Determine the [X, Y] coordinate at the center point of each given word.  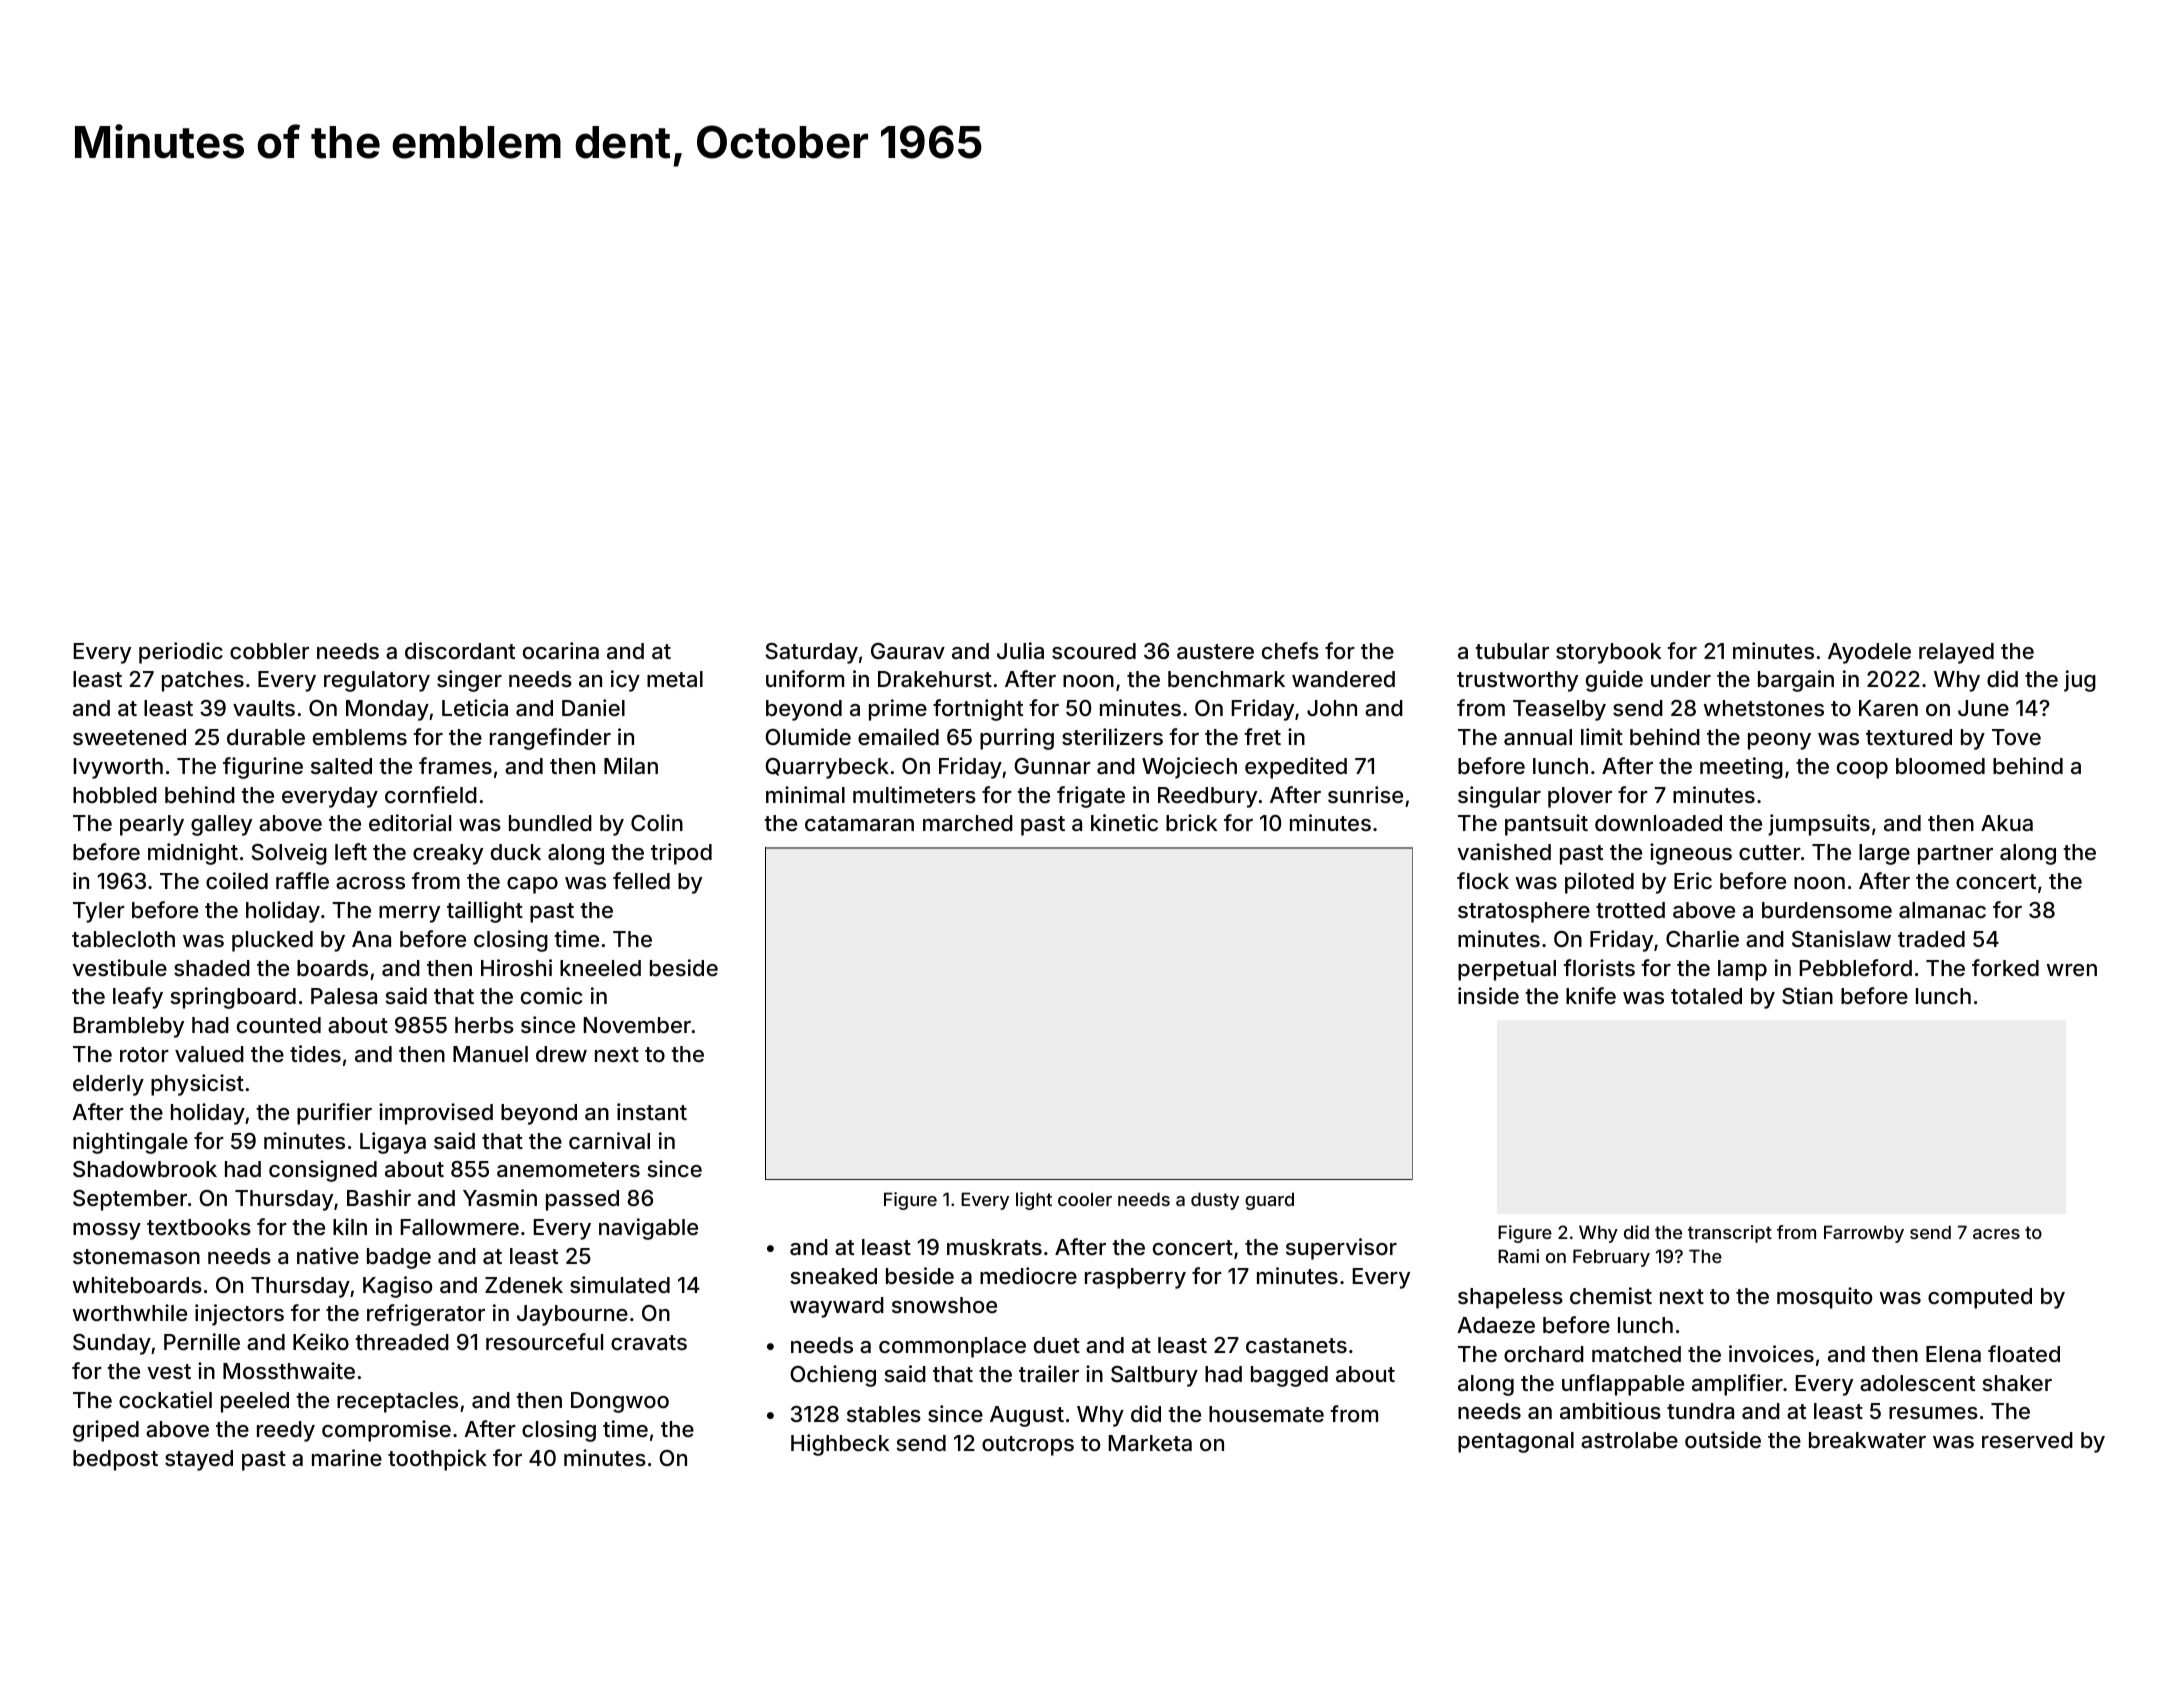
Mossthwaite [289, 1371]
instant [652, 1111]
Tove [2016, 737]
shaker [2017, 1383]
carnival [609, 1141]
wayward [837, 1307]
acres [1996, 1234]
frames [455, 766]
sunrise [1365, 794]
